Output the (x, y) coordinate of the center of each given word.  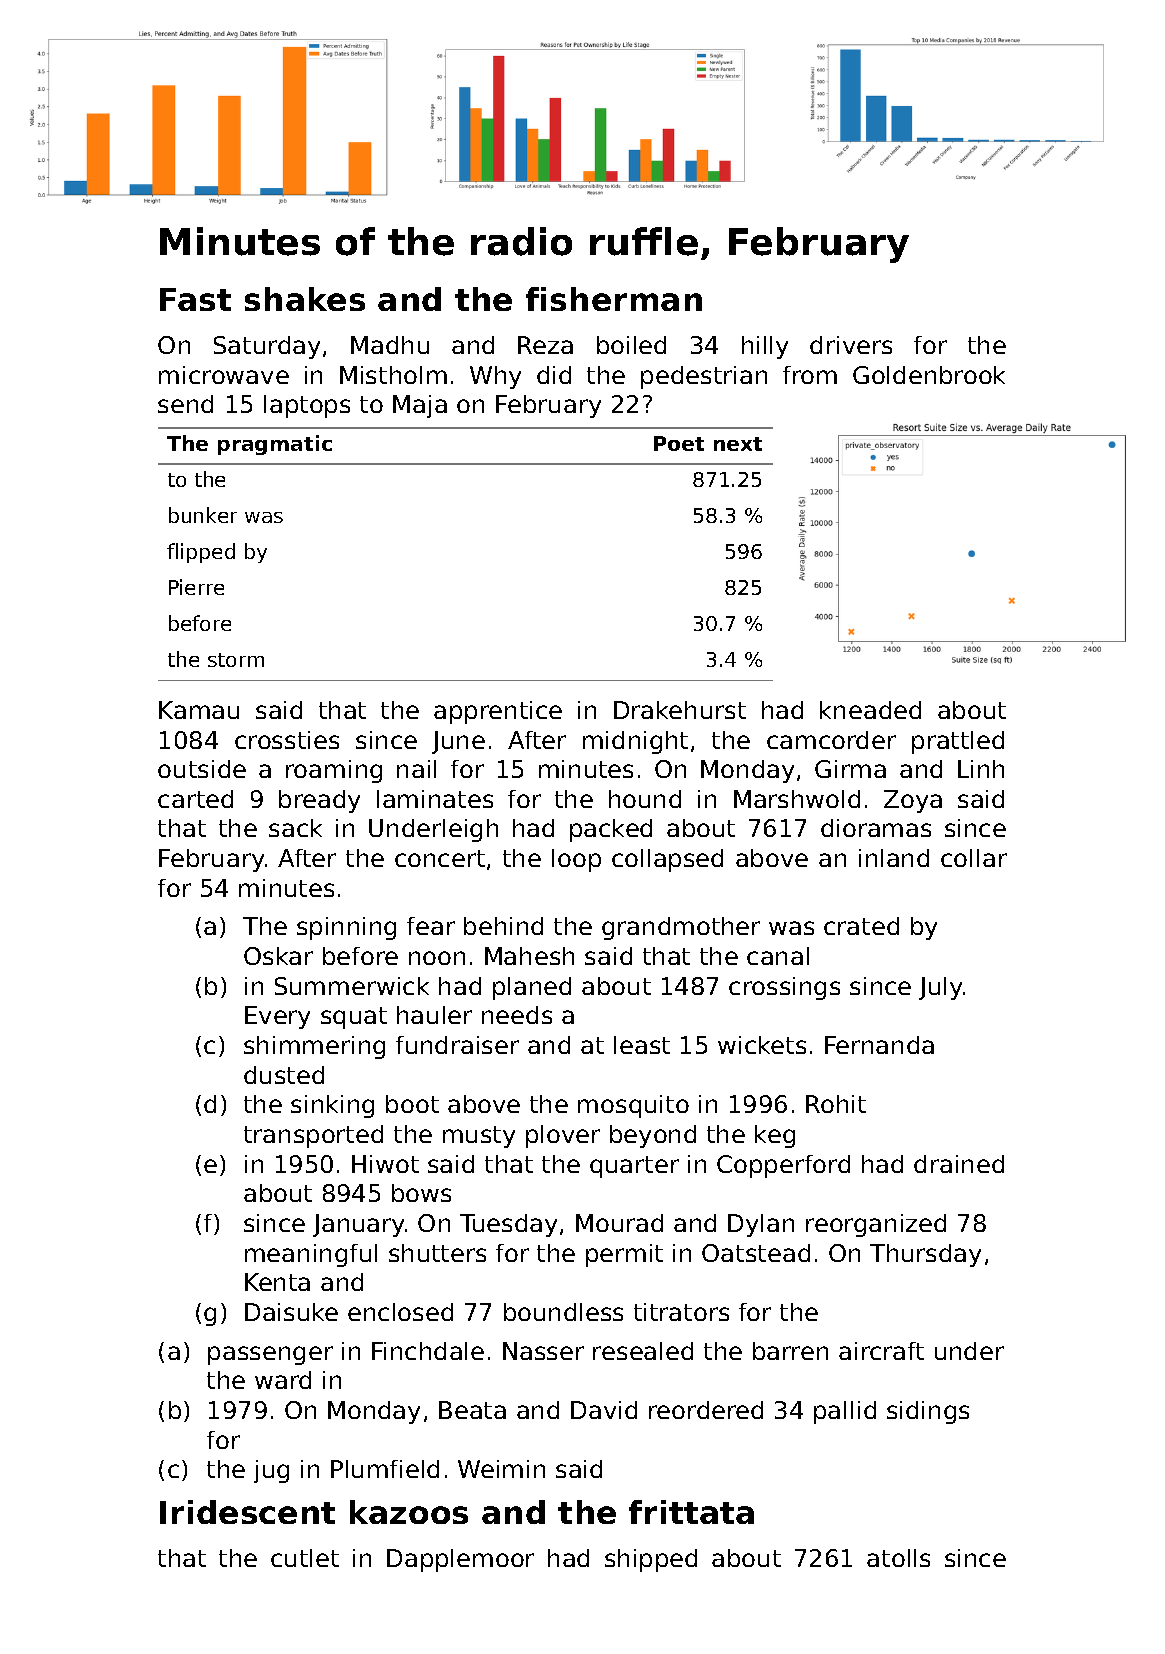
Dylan (761, 1225)
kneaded (870, 710)
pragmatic (275, 445)
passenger (270, 1355)
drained (959, 1164)
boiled (631, 345)
